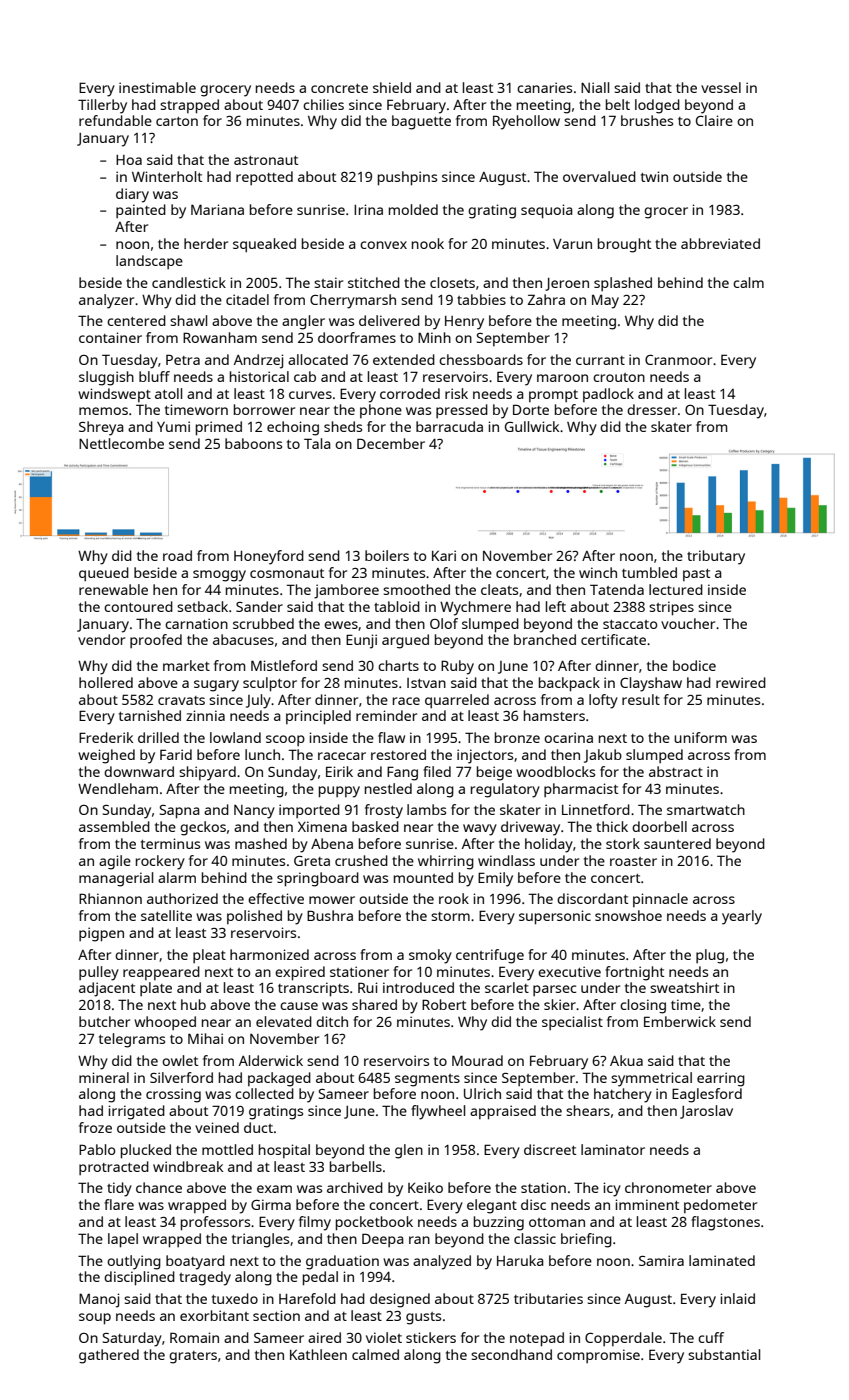 This page has height=1400, width=849. Describe the element at coordinates (235, 1298) in the page. I see `tuxedo` at that location.
